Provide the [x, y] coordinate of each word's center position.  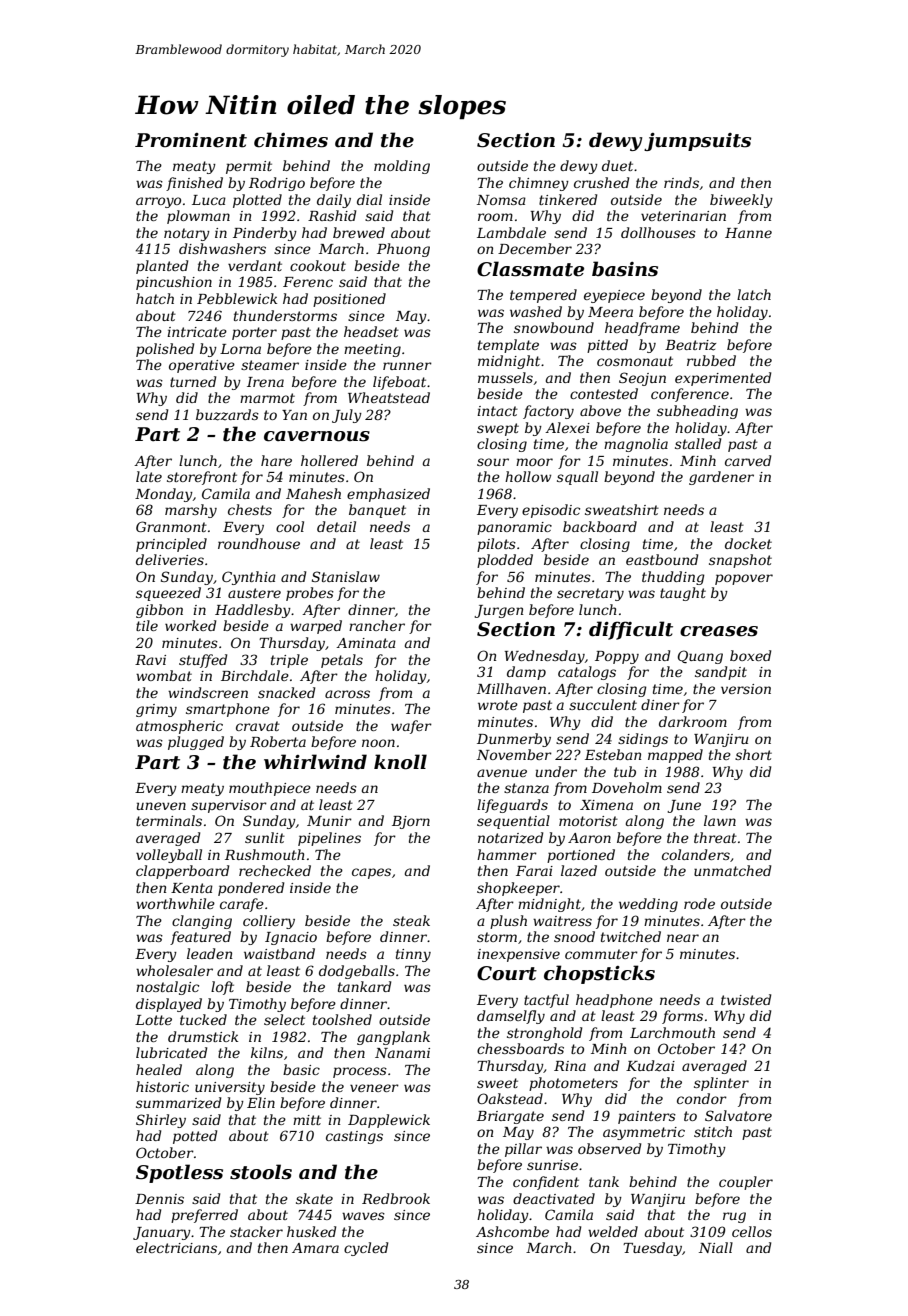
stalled [698, 443]
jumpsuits [697, 142]
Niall [716, 1247]
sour [493, 462]
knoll [400, 762]
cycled [366, 1249]
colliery [269, 922]
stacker [256, 1231]
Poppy [617, 657]
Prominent [191, 140]
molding [402, 167]
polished [165, 350]
